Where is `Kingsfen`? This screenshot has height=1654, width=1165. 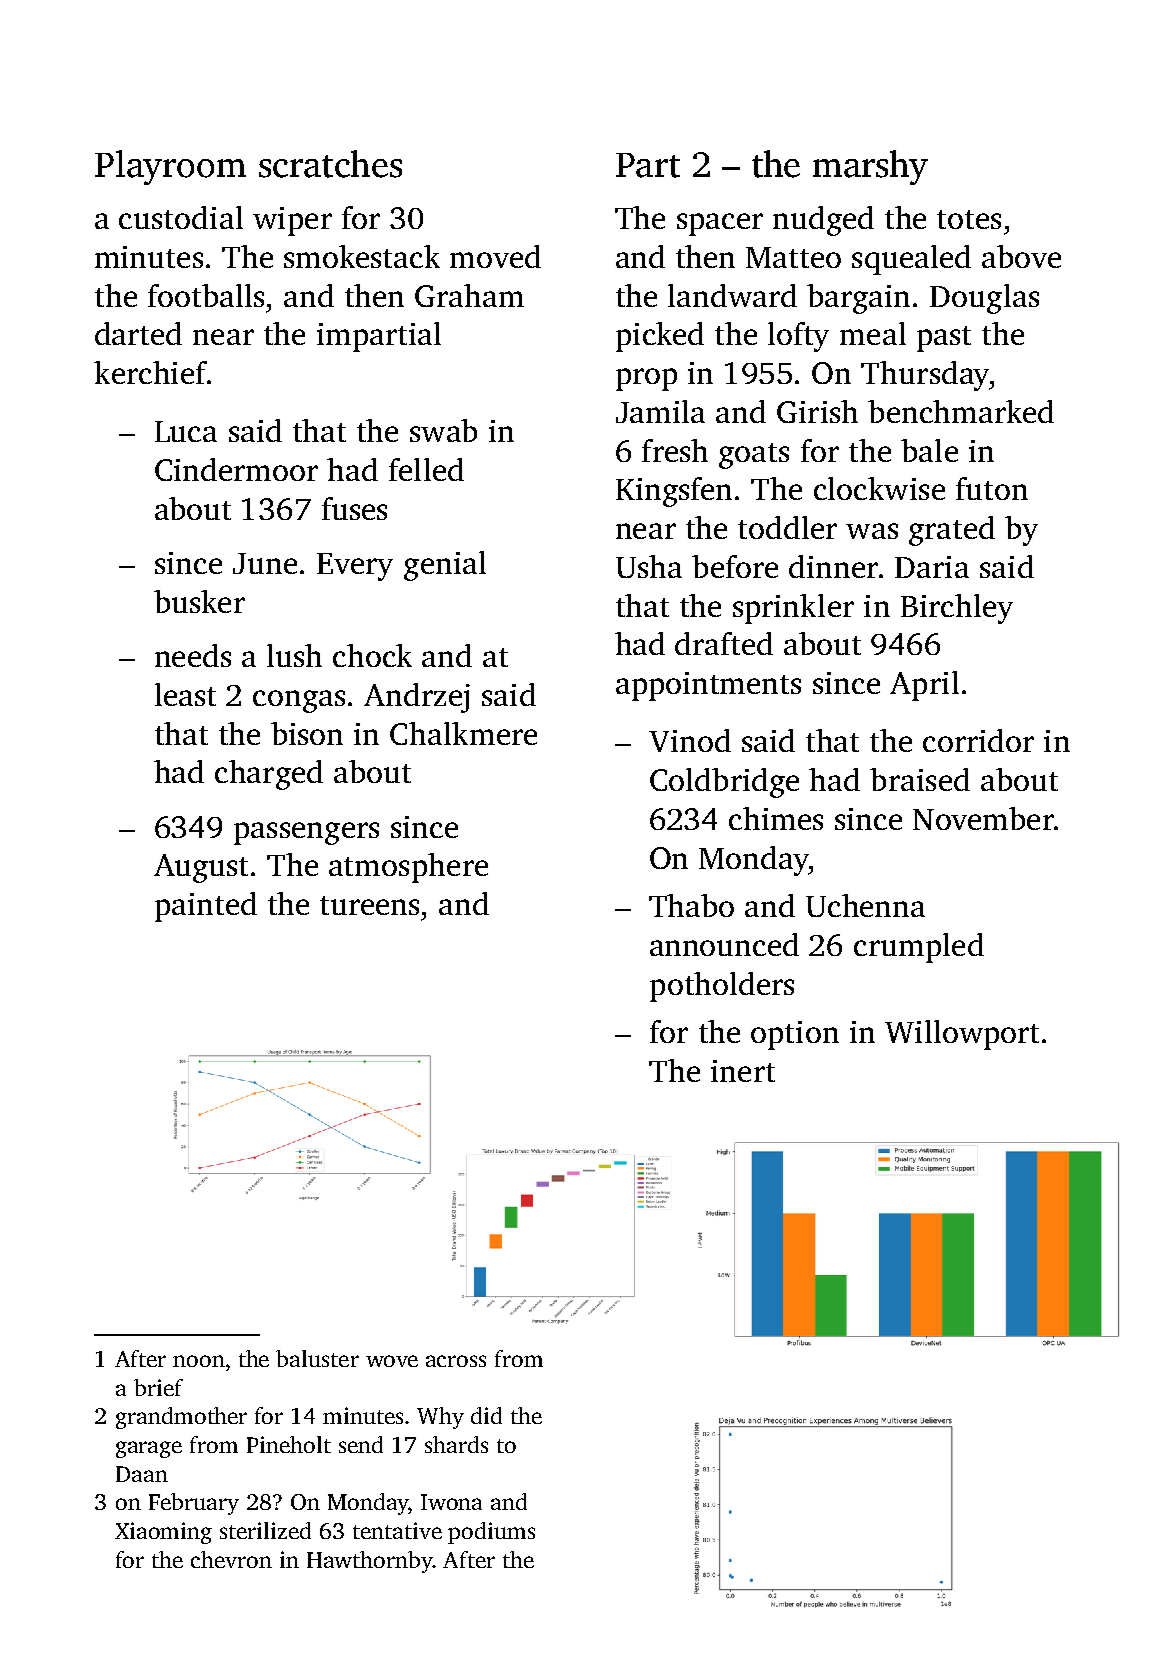 Kingsfen is located at coordinates (674, 492).
